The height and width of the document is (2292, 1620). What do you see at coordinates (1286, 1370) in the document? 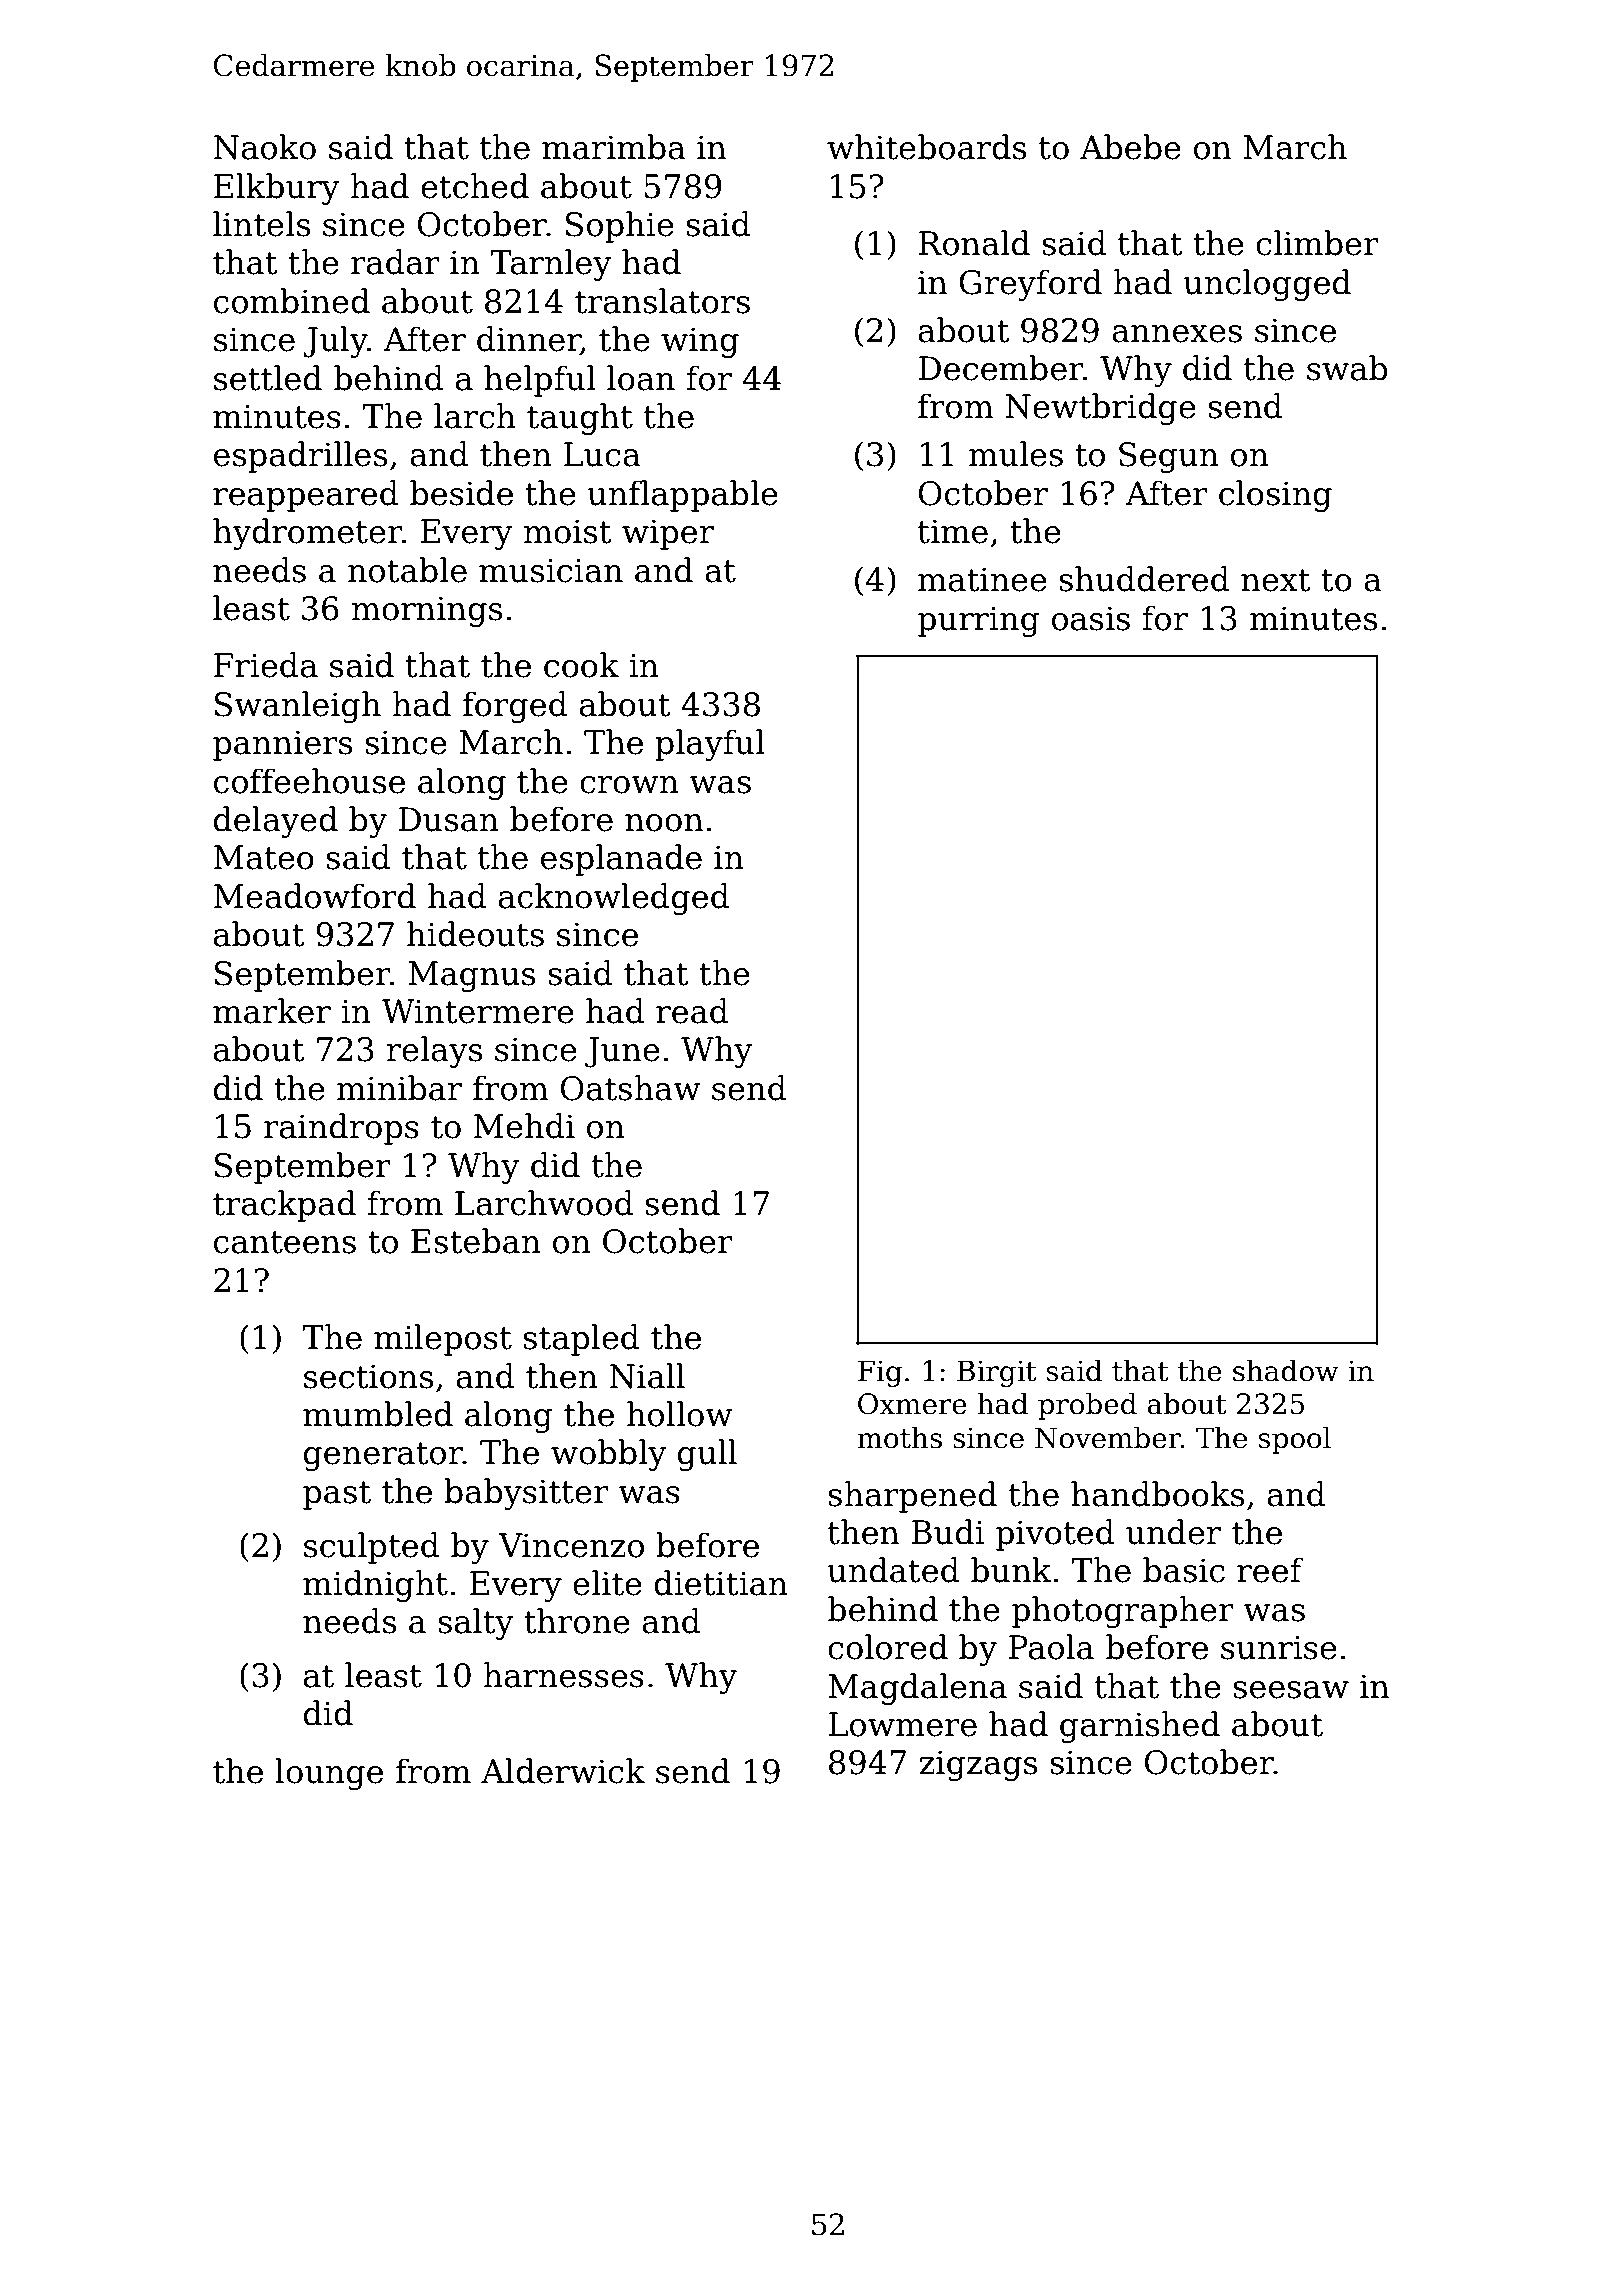
I see `shadow` at bounding box center [1286, 1370].
